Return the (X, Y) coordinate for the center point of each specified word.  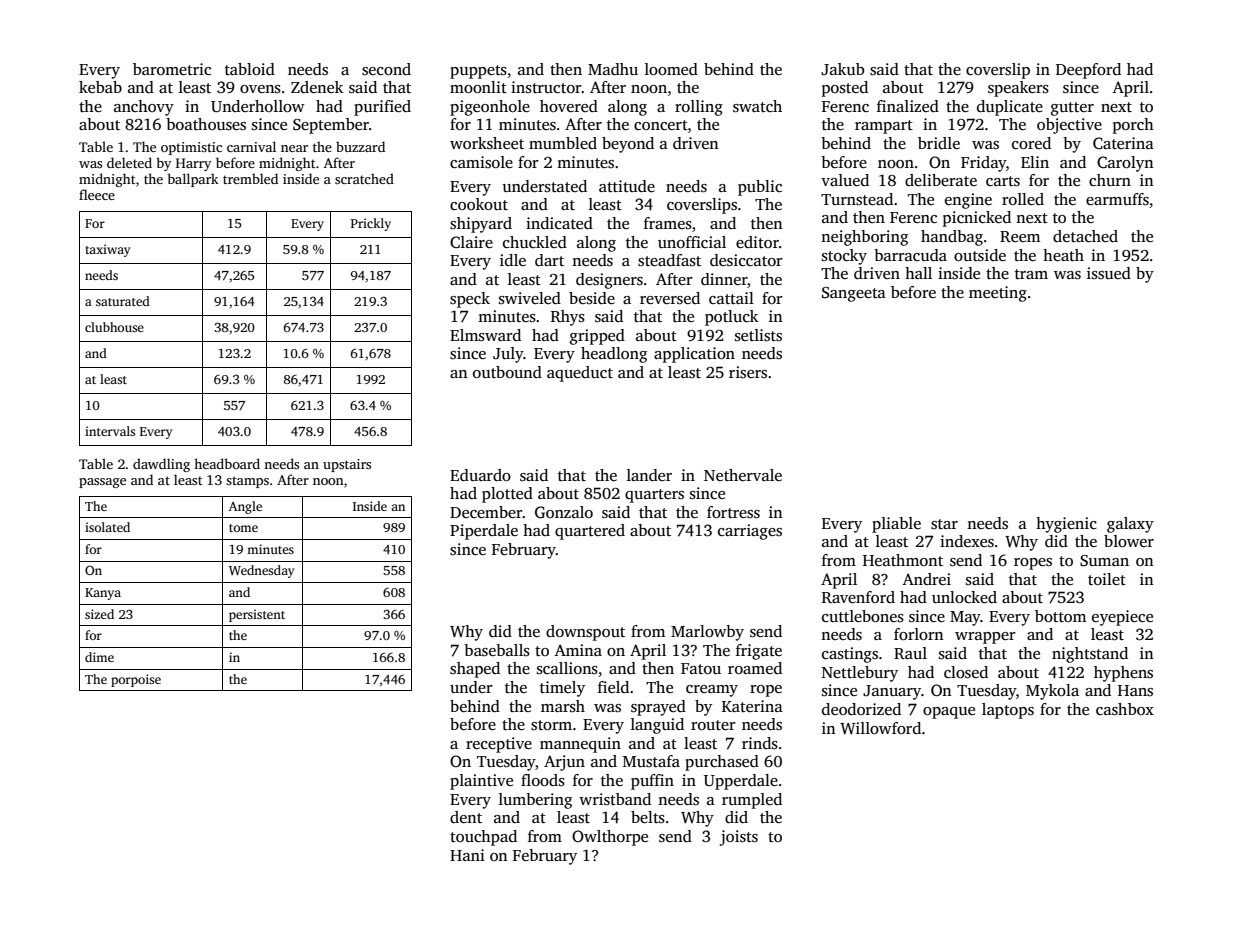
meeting (998, 294)
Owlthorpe (610, 838)
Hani (467, 855)
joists (738, 838)
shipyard (481, 225)
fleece (97, 194)
